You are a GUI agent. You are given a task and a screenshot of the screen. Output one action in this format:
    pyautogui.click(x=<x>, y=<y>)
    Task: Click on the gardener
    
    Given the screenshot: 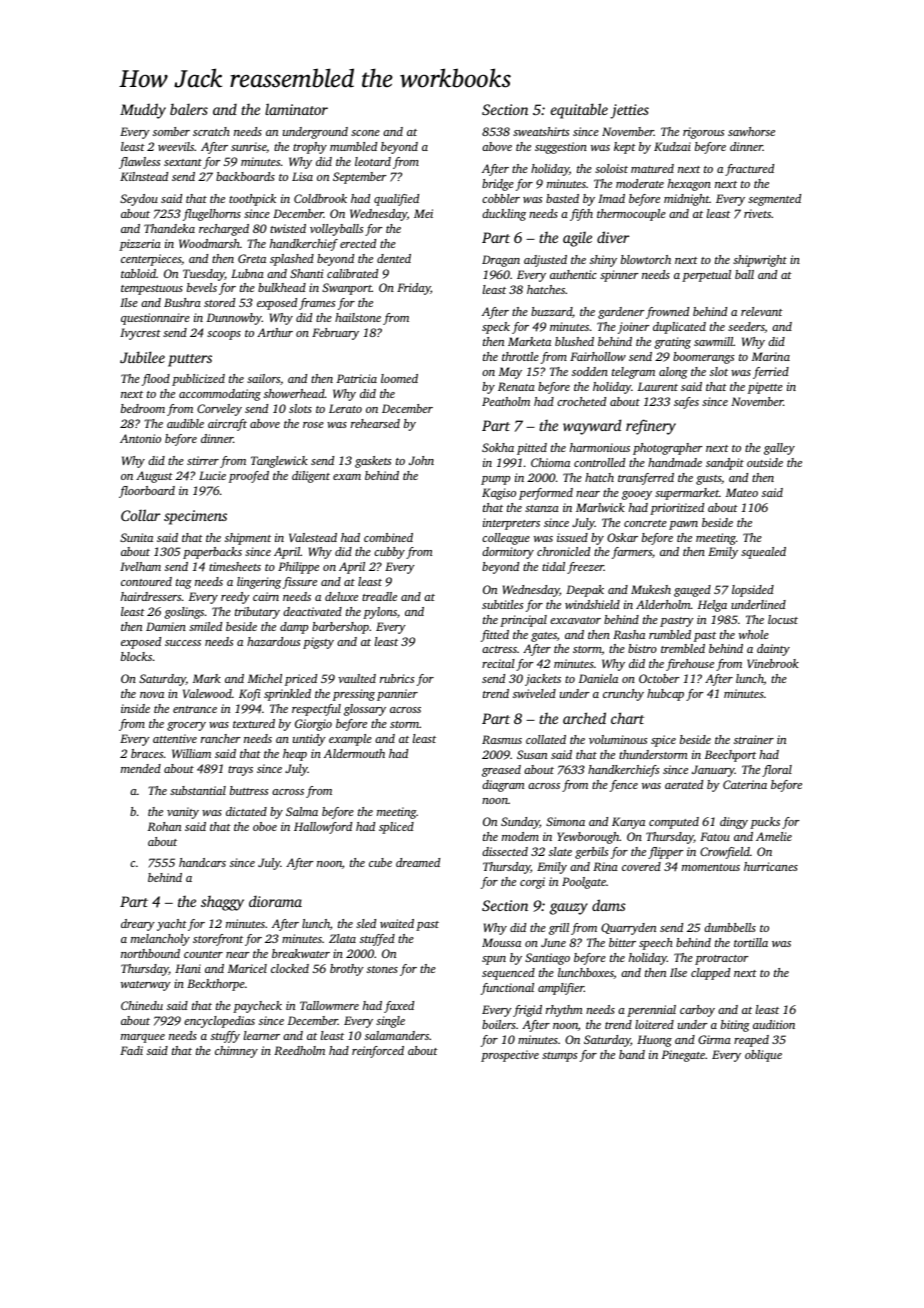 What is the action you would take?
    pyautogui.click(x=621, y=313)
